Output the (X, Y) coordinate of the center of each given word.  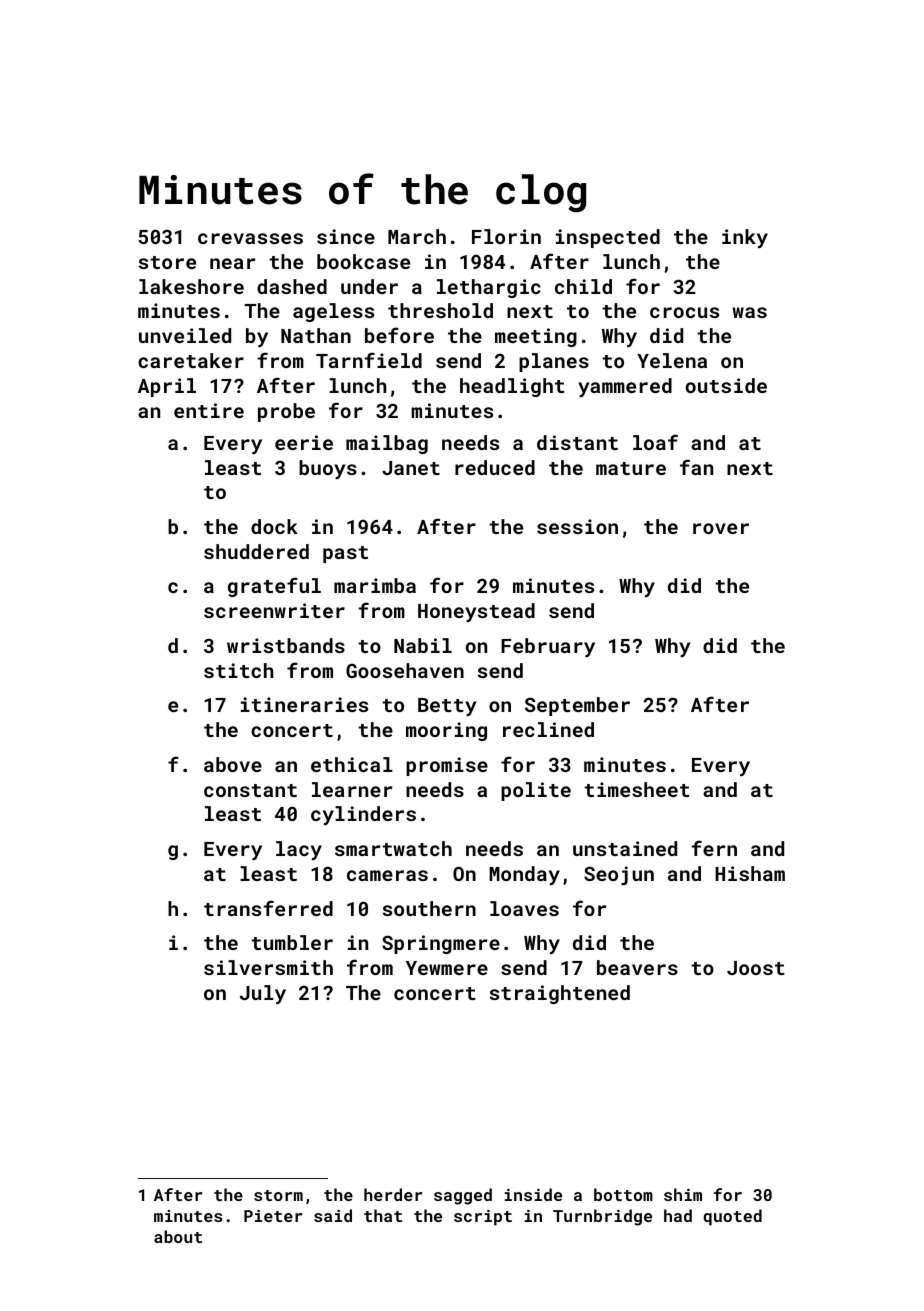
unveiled (185, 335)
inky (745, 238)
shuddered (256, 551)
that (383, 1215)
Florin (506, 236)
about (178, 1236)
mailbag (387, 444)
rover (721, 528)
